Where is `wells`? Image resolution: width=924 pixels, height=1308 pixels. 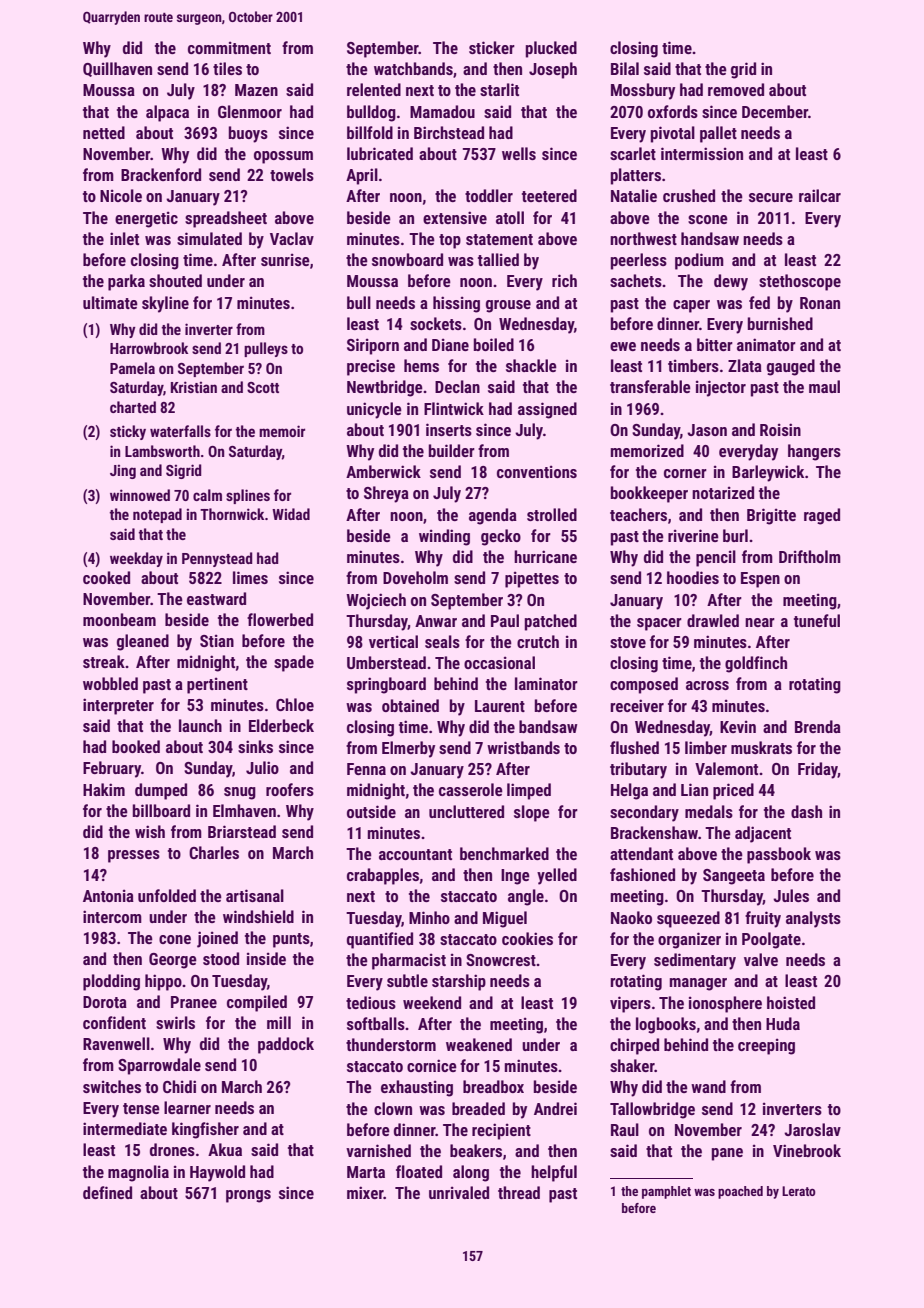 wells is located at coordinates (519, 153).
